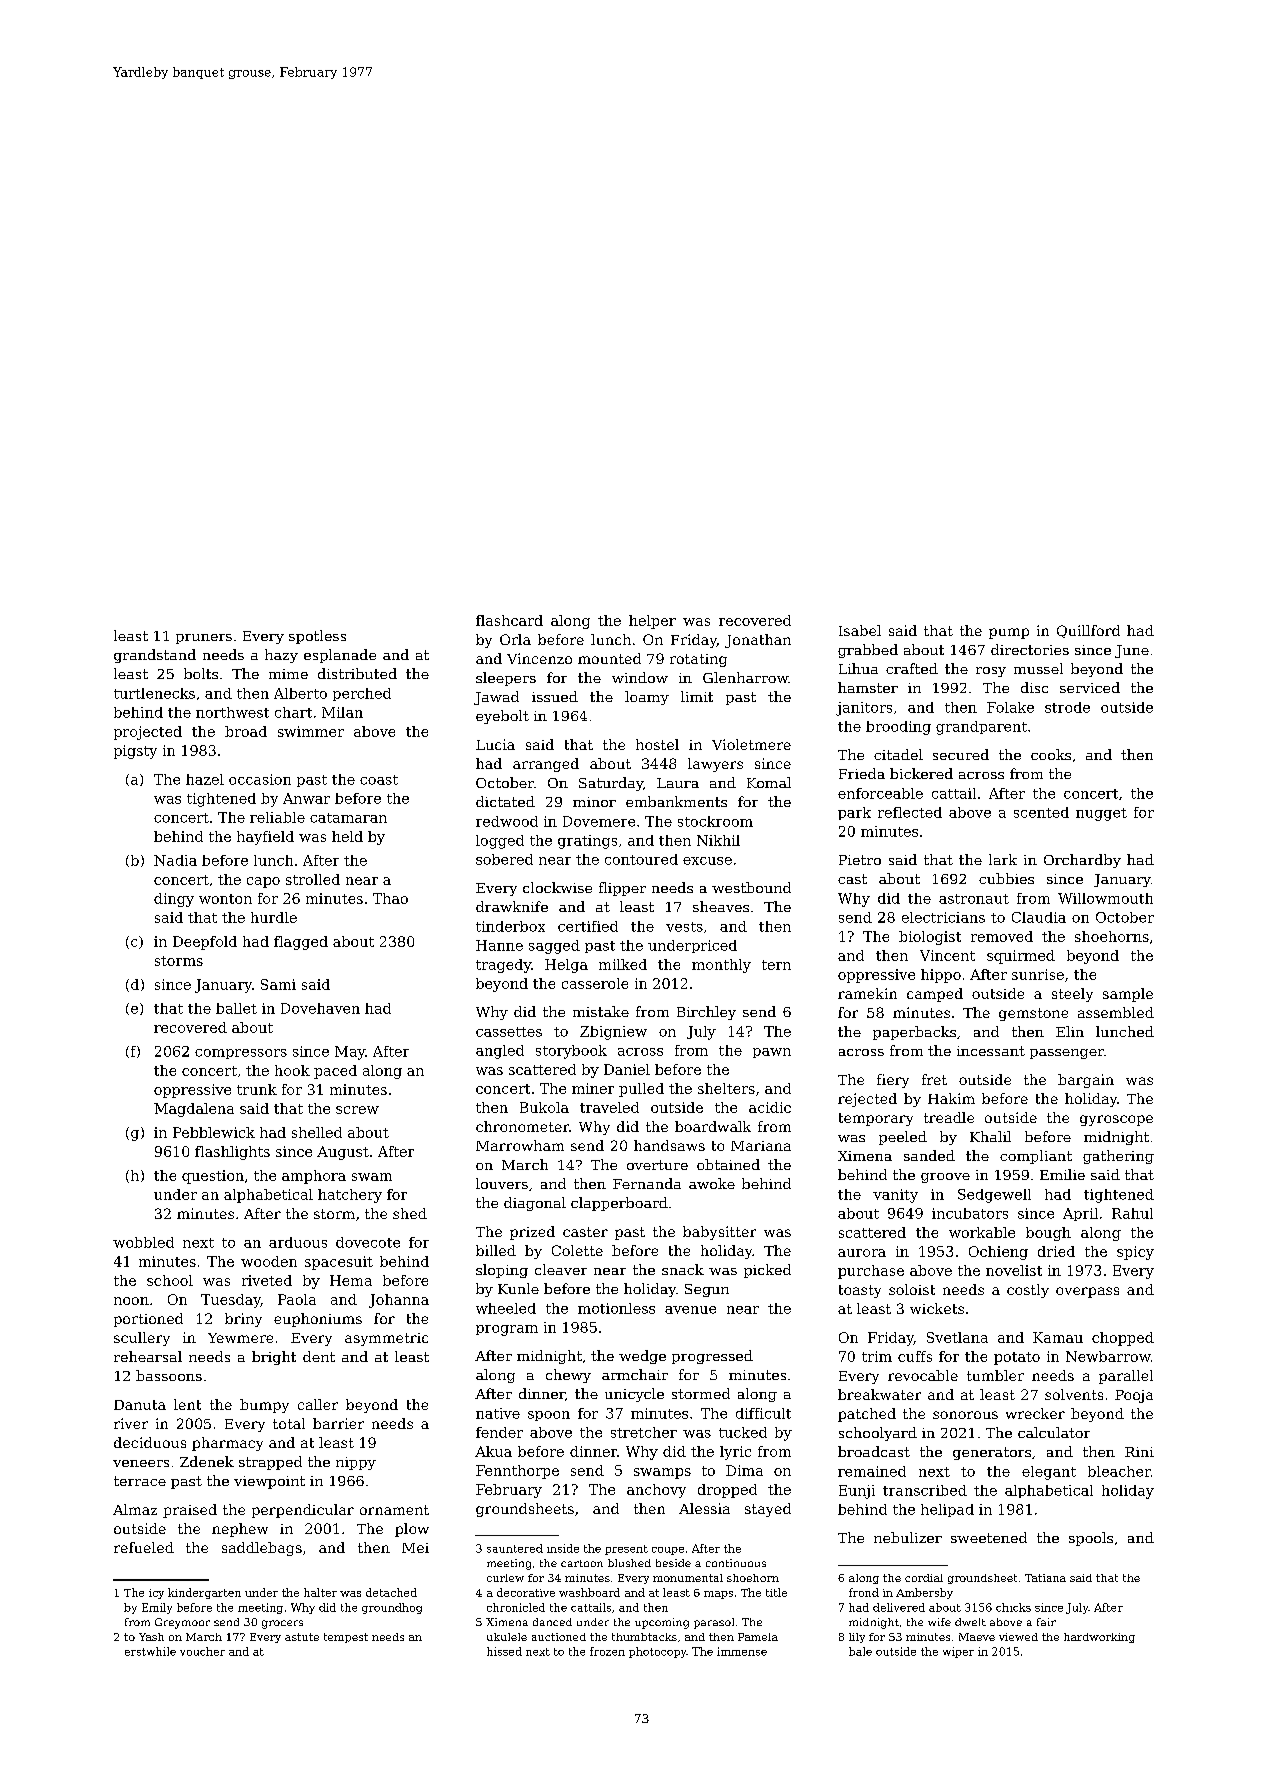 Image resolution: width=1267 pixels, height=1791 pixels. What do you see at coordinates (715, 821) in the screenshot?
I see `stockroom` at bounding box center [715, 821].
